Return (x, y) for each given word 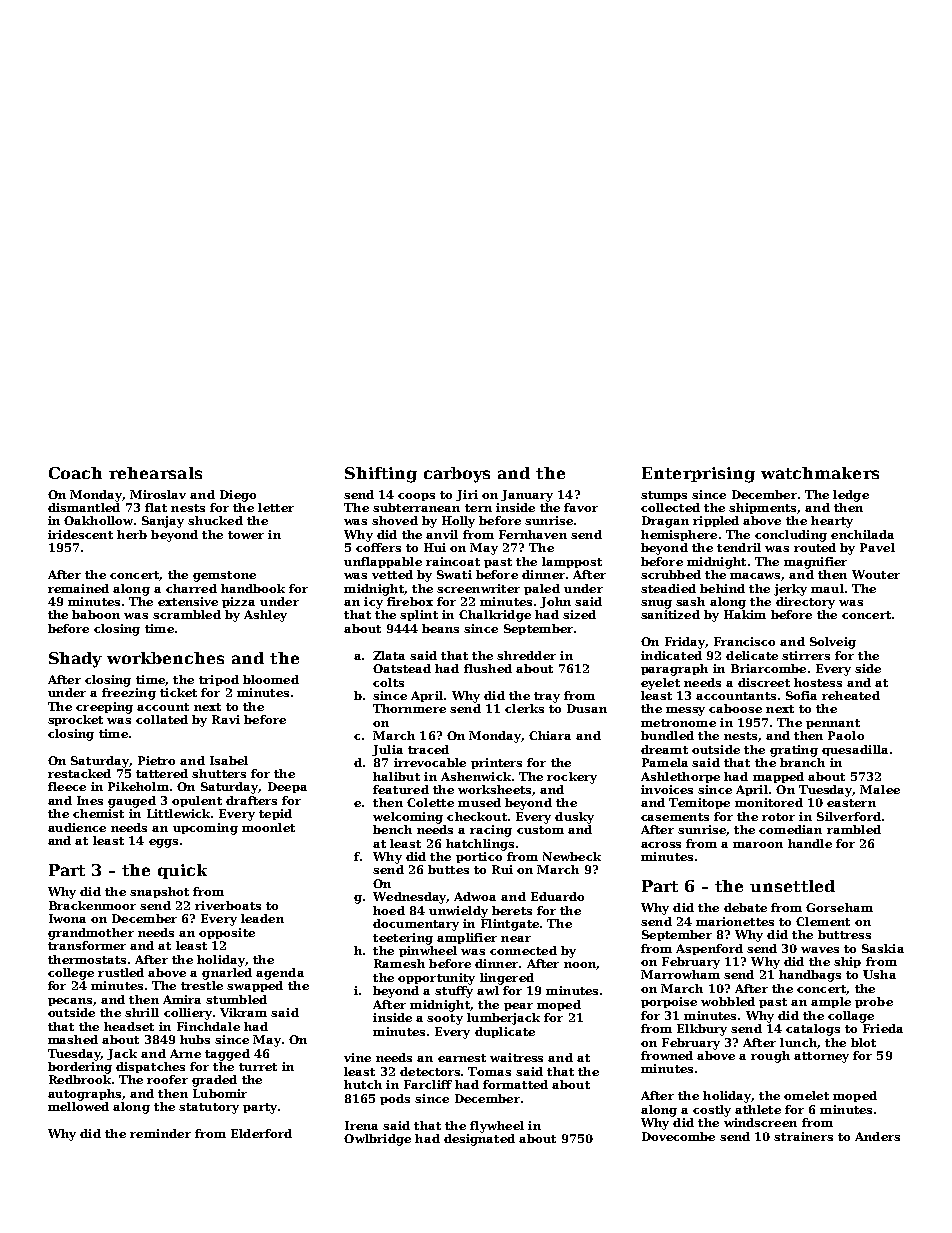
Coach (75, 473)
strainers (803, 1136)
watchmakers (820, 473)
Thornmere (409, 708)
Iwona (67, 918)
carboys (457, 475)
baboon (96, 614)
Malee (880, 789)
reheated (851, 695)
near (516, 939)
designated (479, 1140)
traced (428, 749)
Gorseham (839, 907)
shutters (219, 773)
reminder (160, 1133)
